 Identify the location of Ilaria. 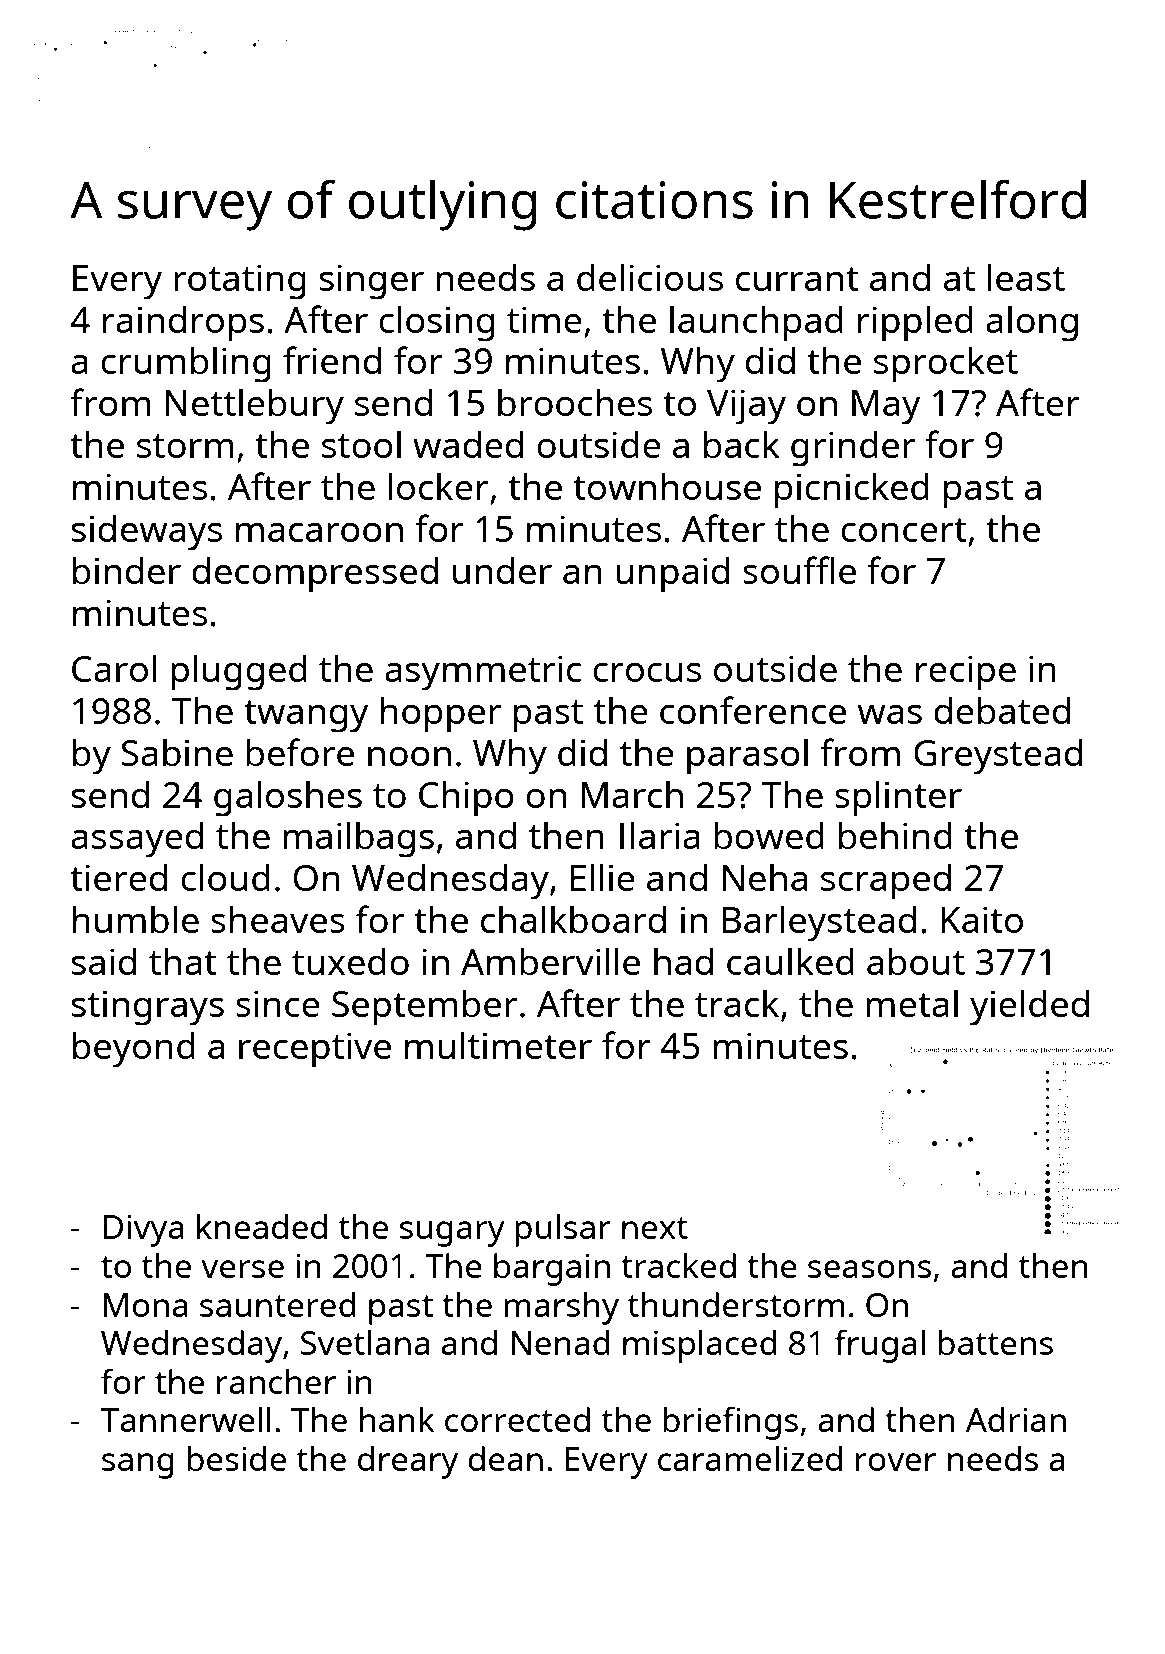
(660, 835).
